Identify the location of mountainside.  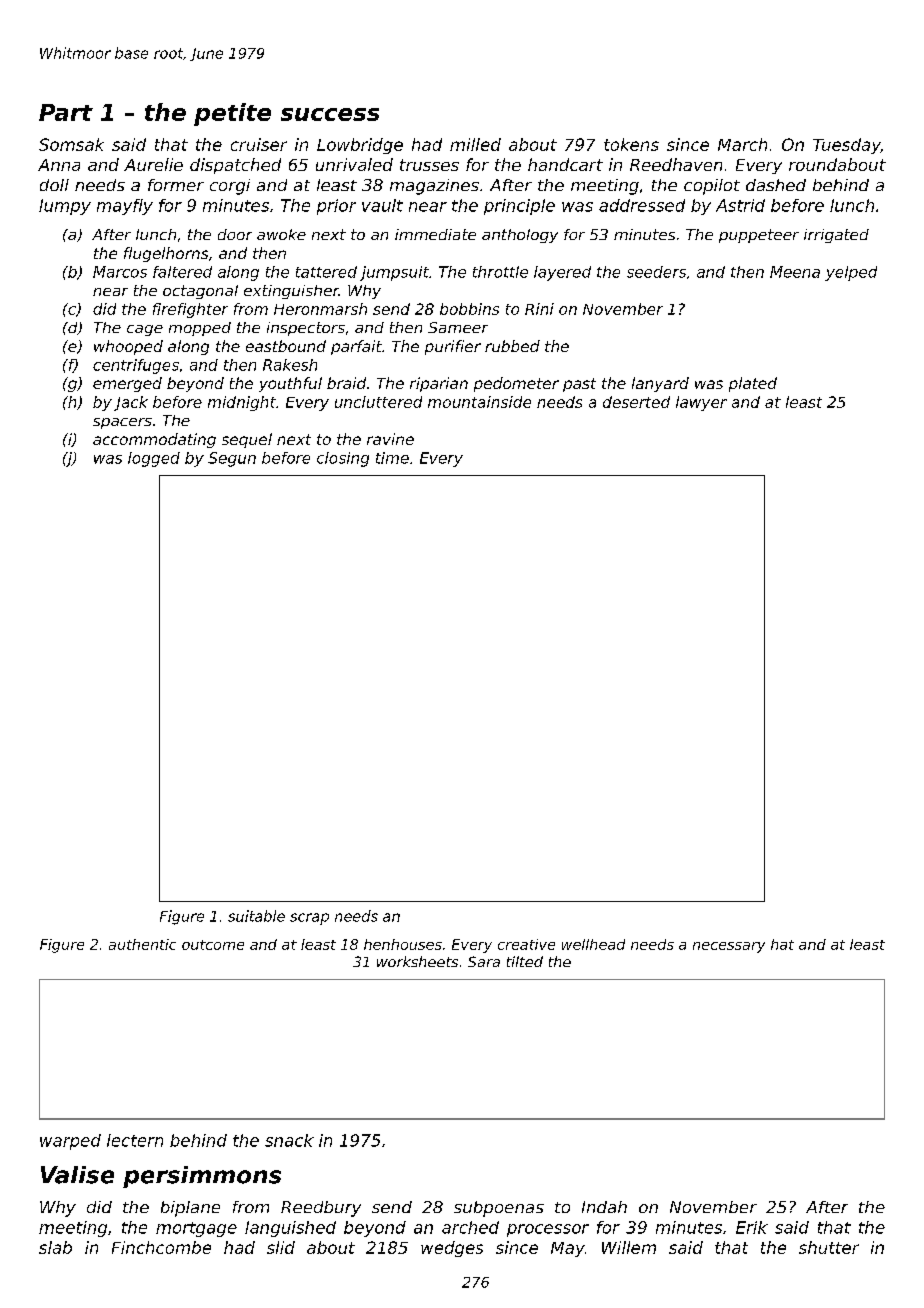
(479, 402).
